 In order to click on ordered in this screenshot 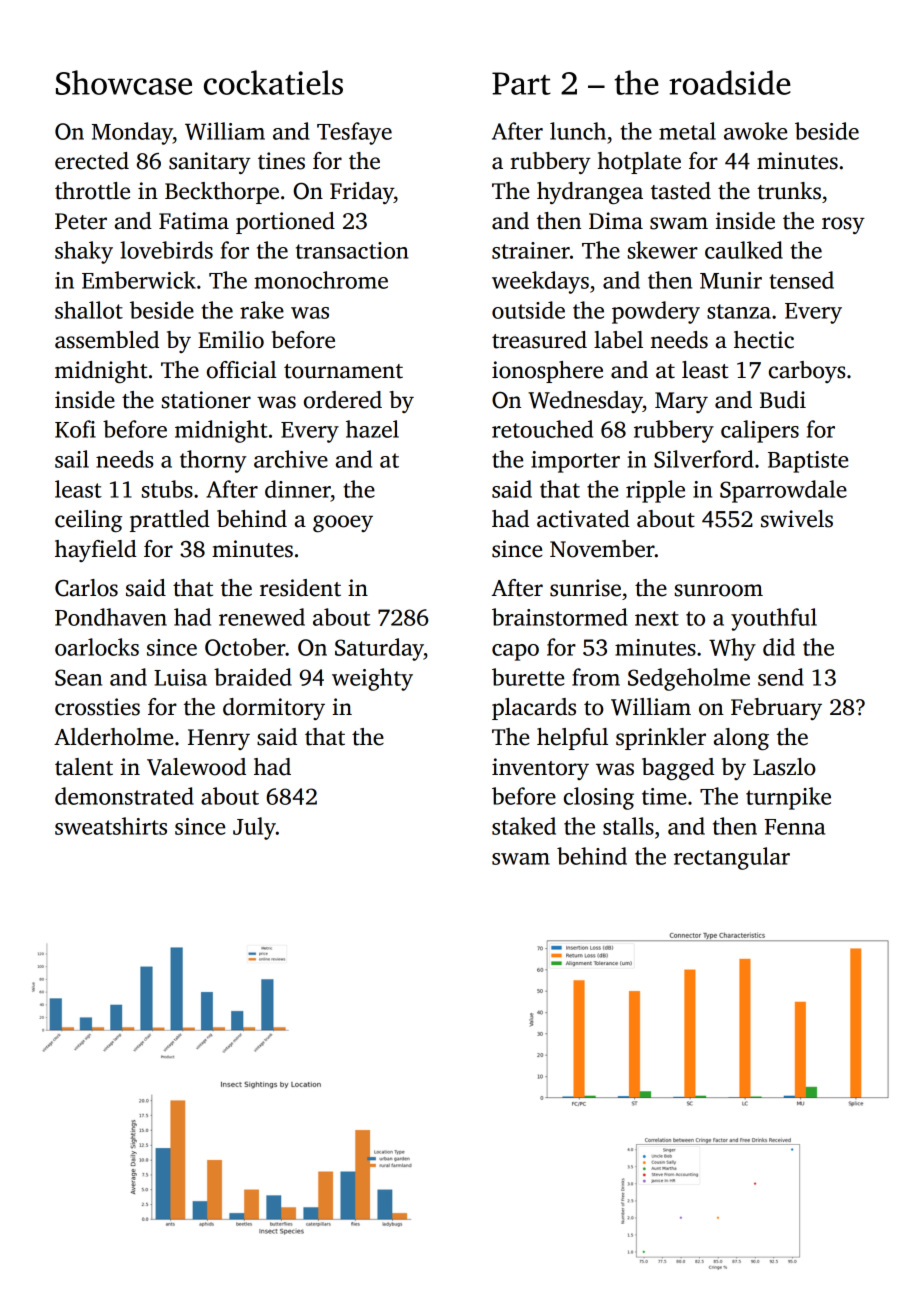, I will do `click(343, 400)`.
